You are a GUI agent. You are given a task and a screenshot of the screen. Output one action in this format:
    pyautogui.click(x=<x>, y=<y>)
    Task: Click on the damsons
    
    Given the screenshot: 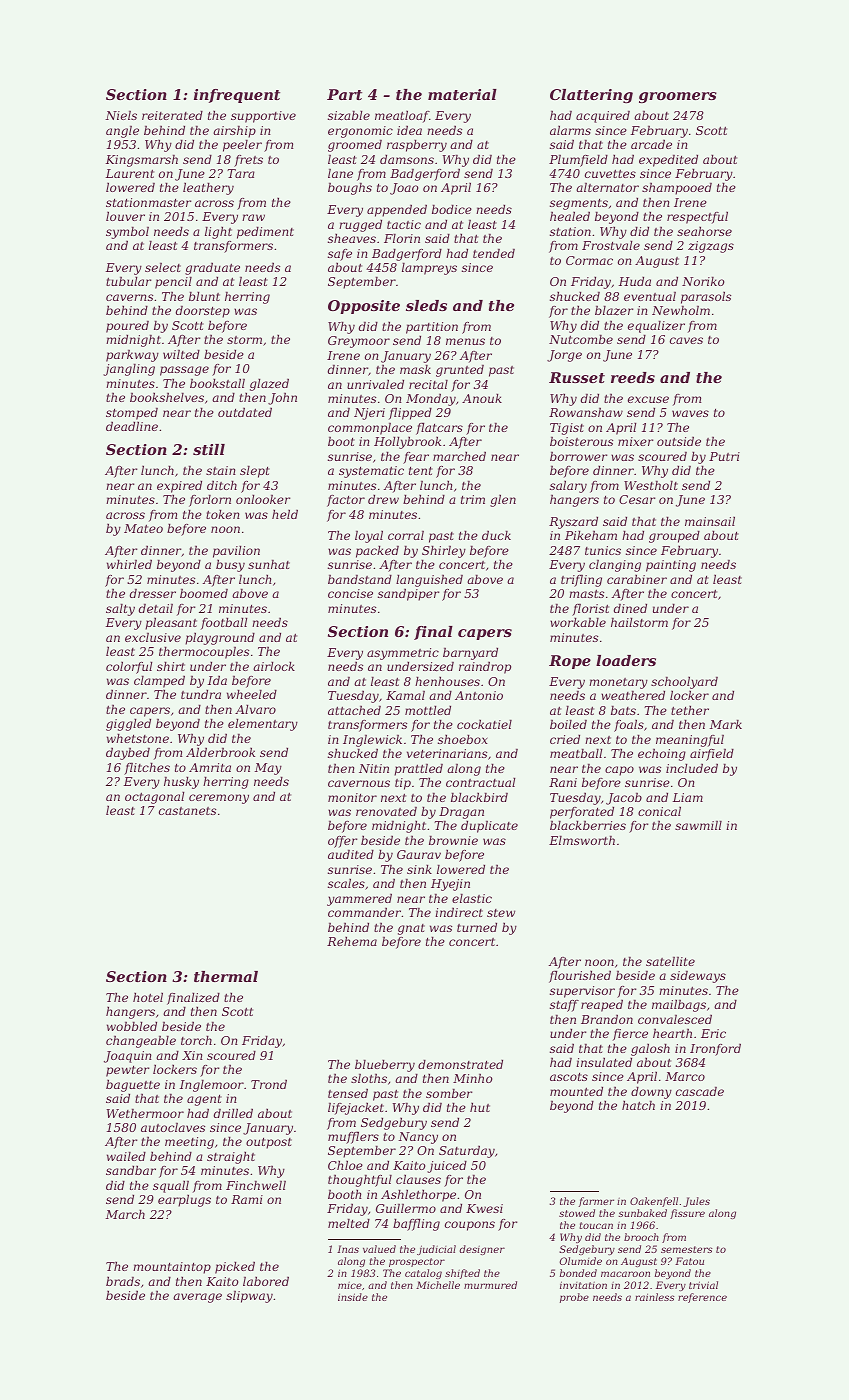 What is the action you would take?
    pyautogui.click(x=407, y=159)
